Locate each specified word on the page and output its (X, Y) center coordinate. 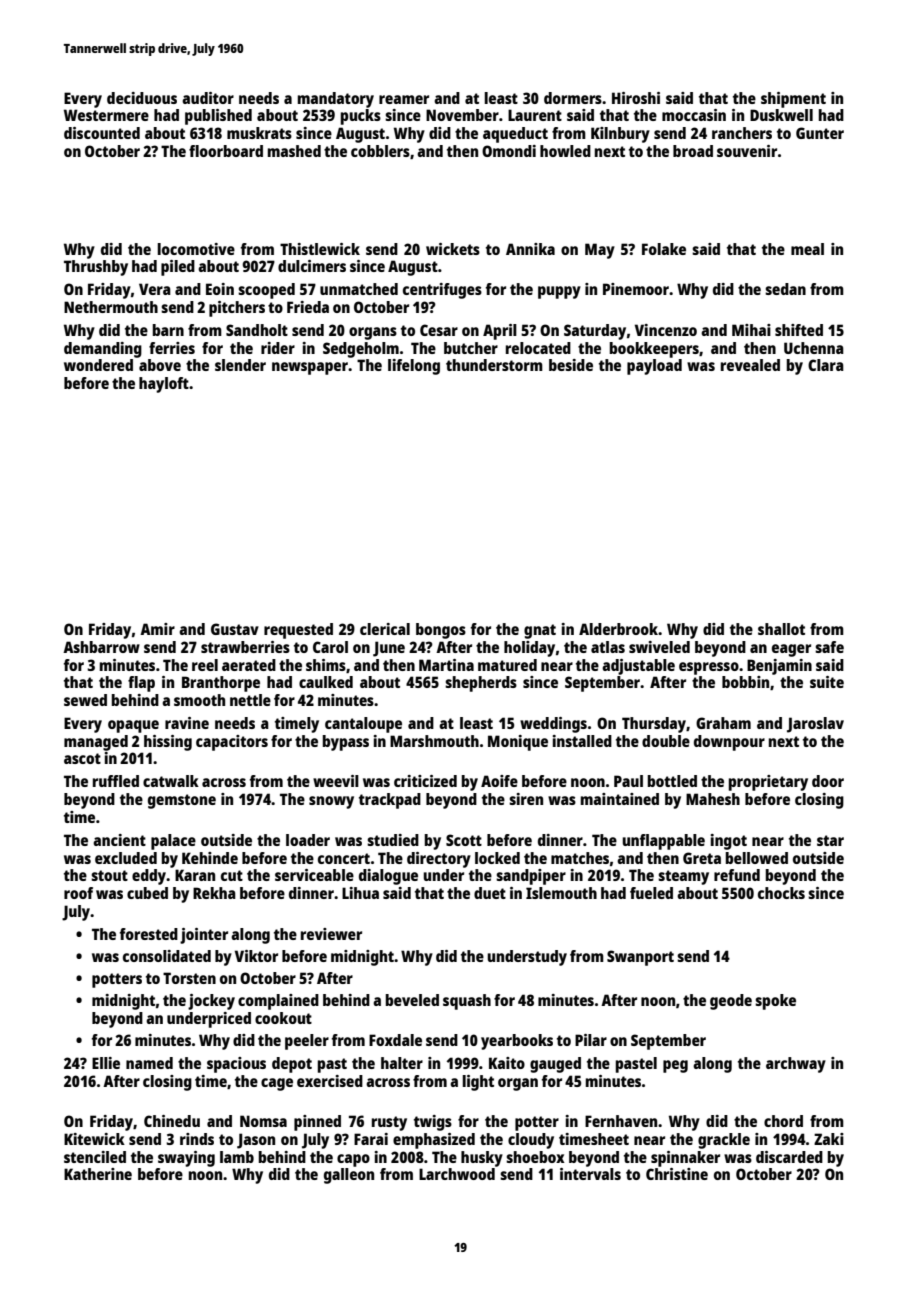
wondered (98, 365)
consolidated (167, 956)
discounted (102, 133)
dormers (573, 98)
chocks (781, 893)
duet (490, 893)
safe (829, 647)
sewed (85, 700)
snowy (331, 802)
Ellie (106, 1063)
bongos (441, 631)
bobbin (745, 682)
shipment (793, 100)
